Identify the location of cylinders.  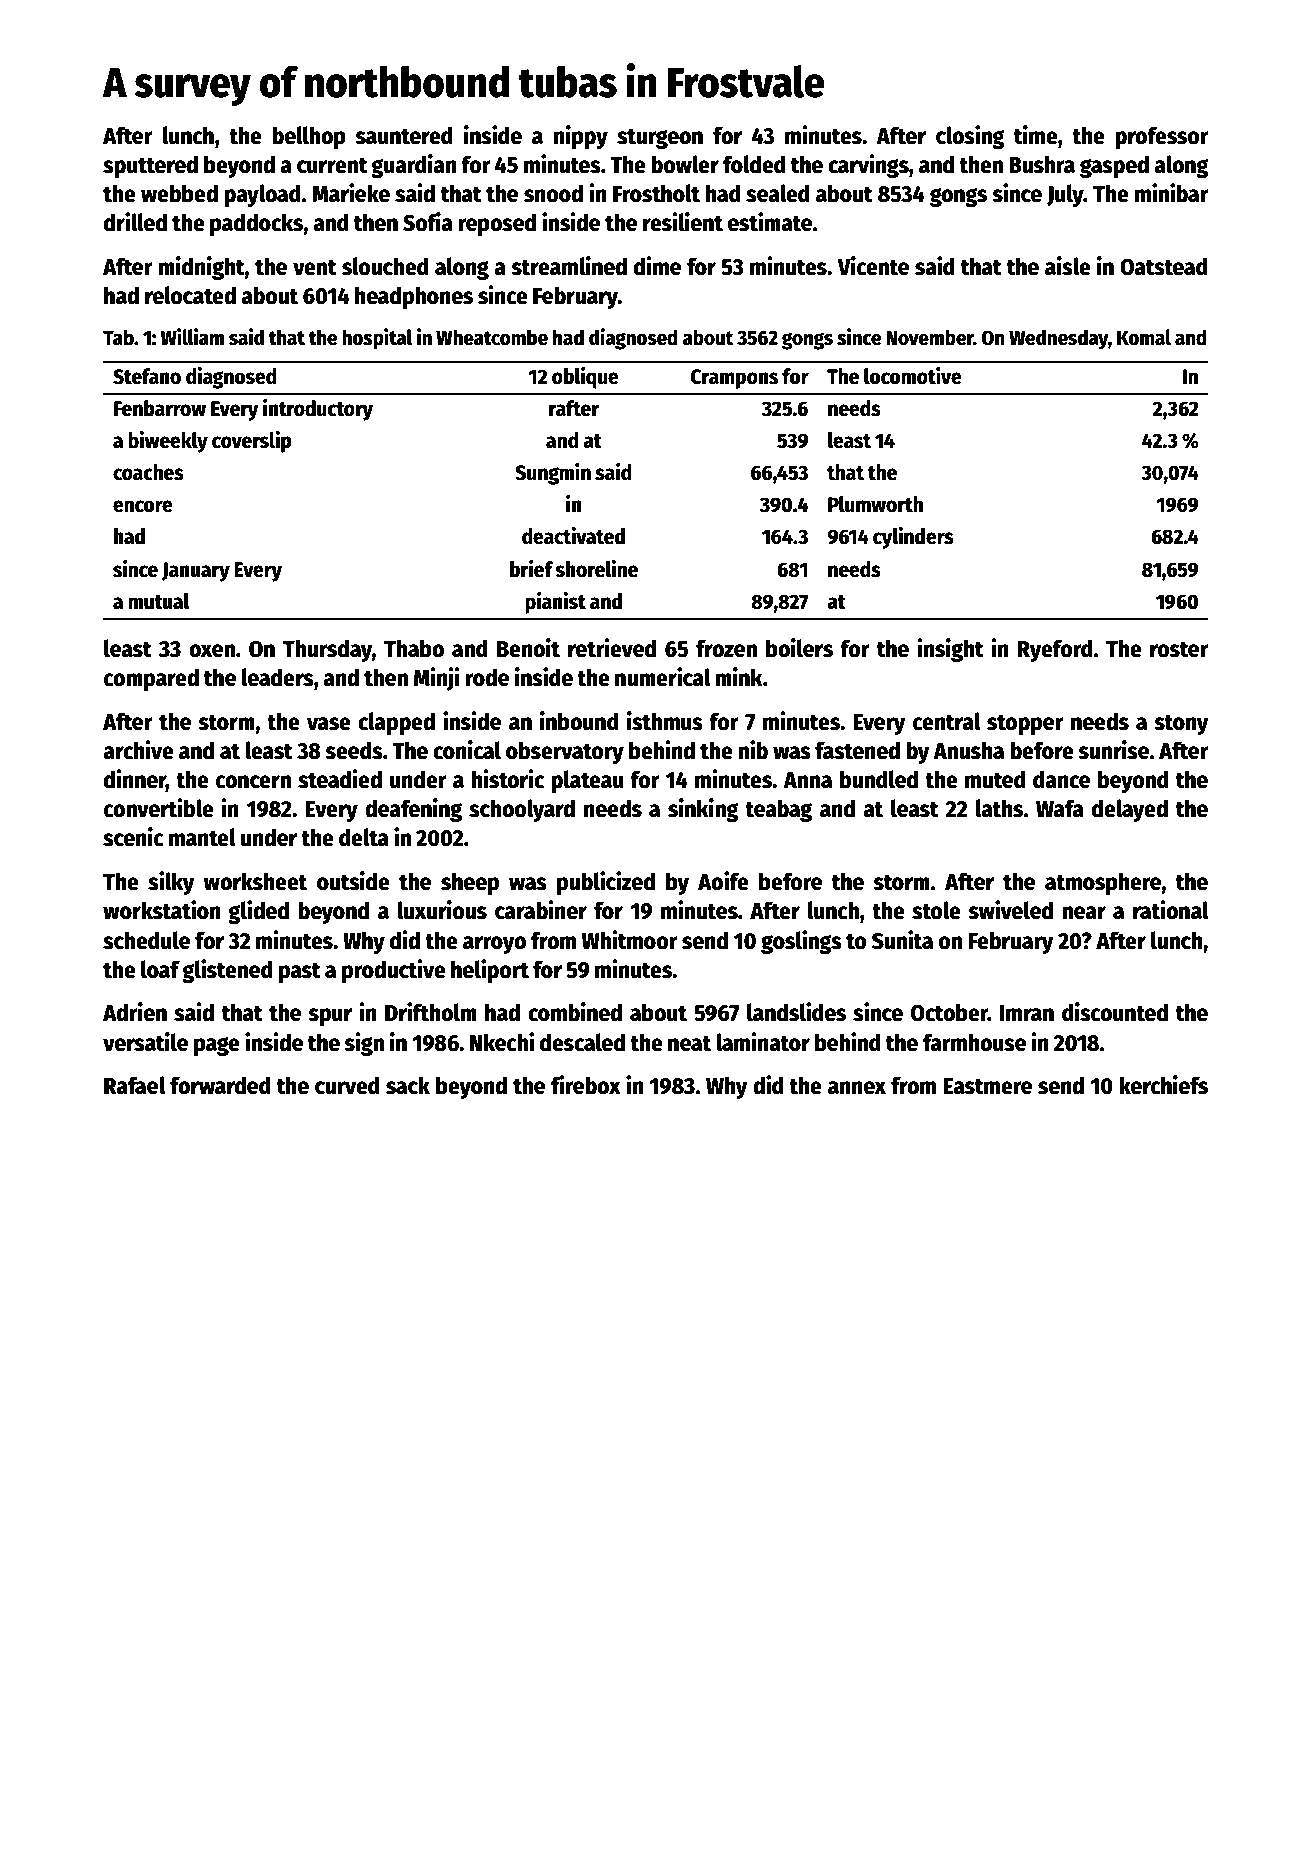
(913, 538).
